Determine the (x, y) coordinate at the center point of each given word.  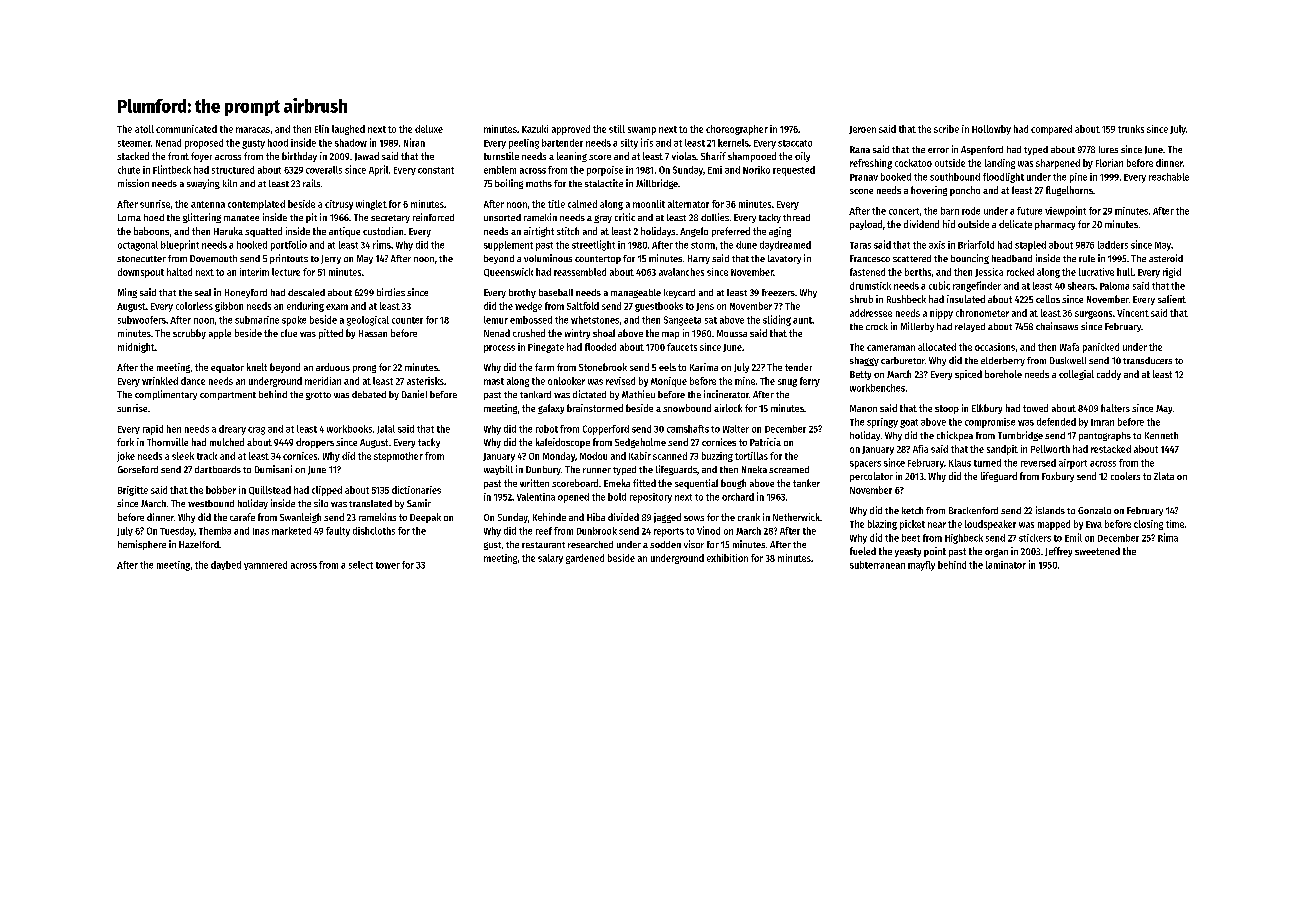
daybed (226, 565)
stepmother (398, 457)
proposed (204, 144)
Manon (863, 408)
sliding (777, 320)
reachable (1169, 177)
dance (193, 381)
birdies (391, 292)
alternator (688, 204)
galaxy (551, 409)
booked (896, 177)
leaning (572, 157)
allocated (937, 347)
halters (1115, 408)
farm (544, 367)
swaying (203, 184)
